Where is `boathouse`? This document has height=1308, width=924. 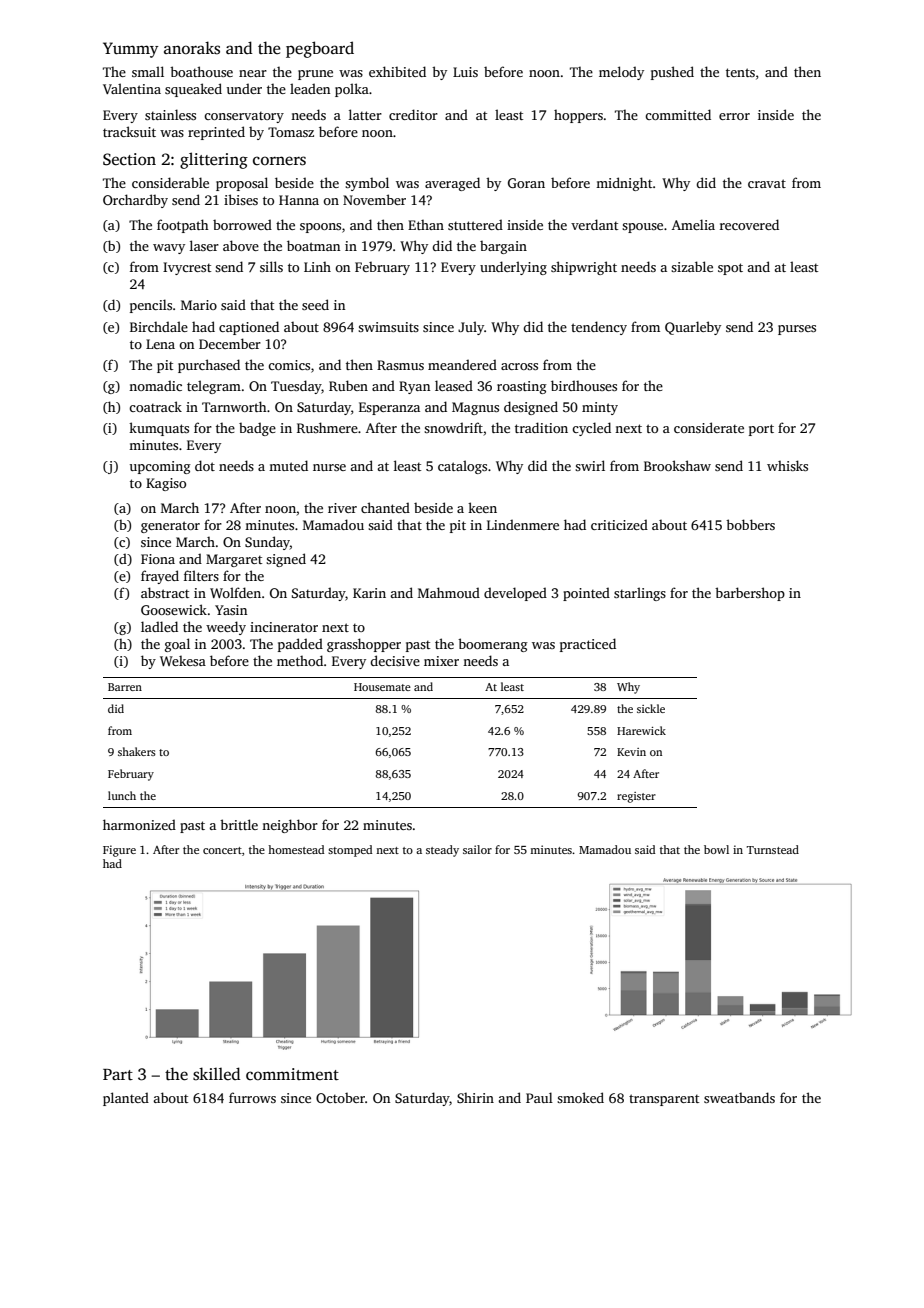
boathouse is located at coordinates (201, 71).
